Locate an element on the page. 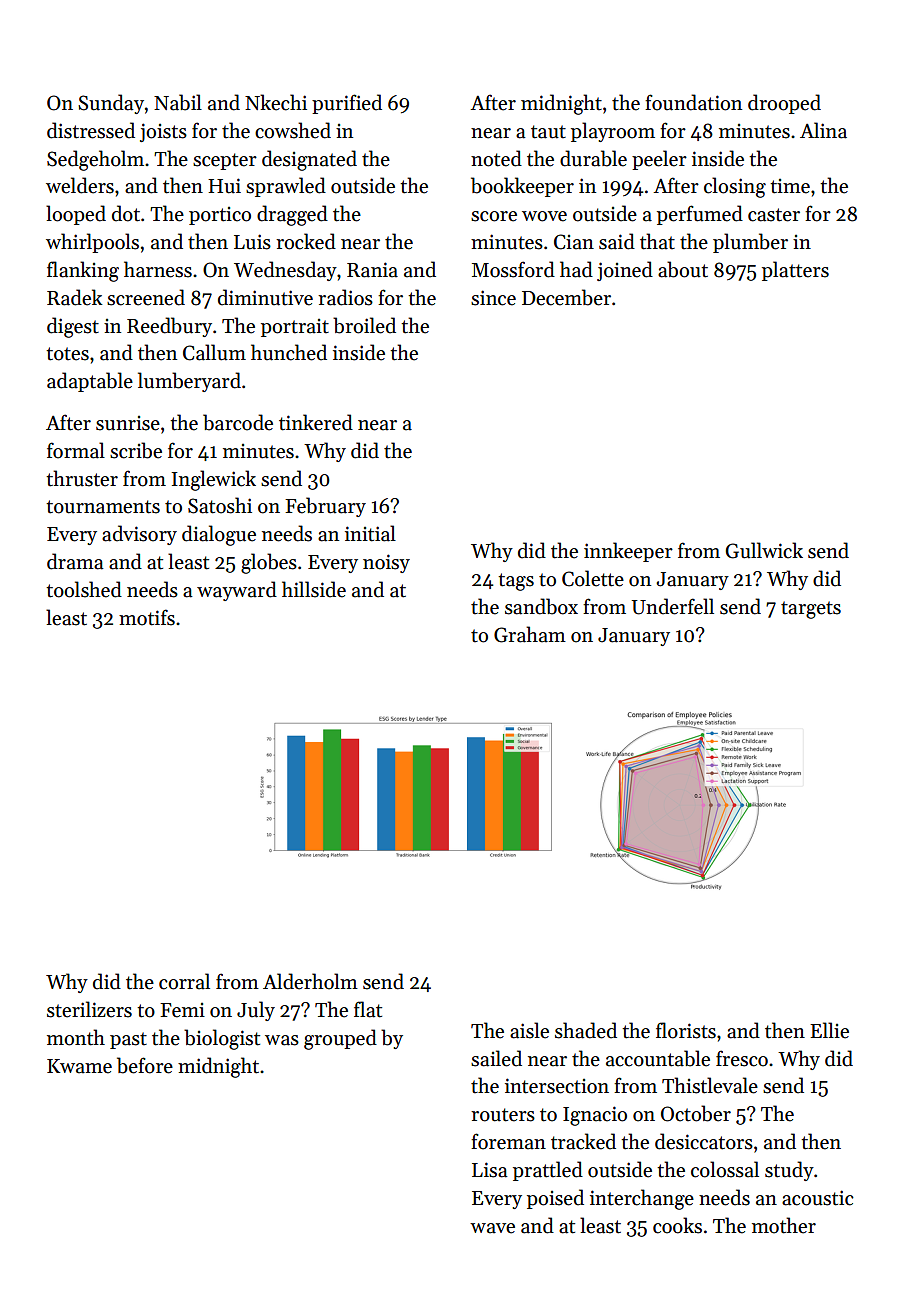 The width and height of the page is (908, 1316). florists is located at coordinates (686, 1030).
